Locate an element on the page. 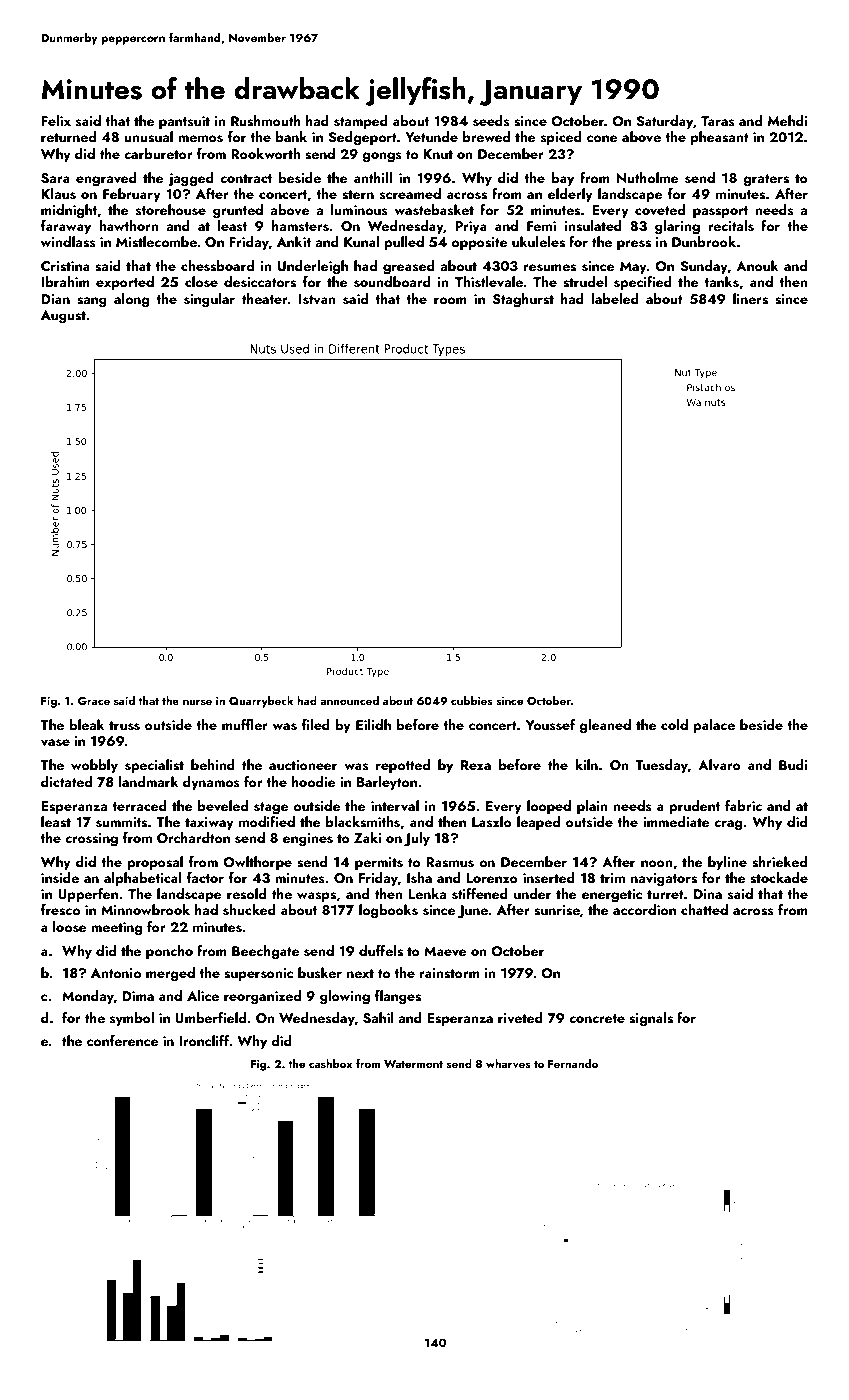 This page has width=849, height=1400. palace is located at coordinates (714, 726).
